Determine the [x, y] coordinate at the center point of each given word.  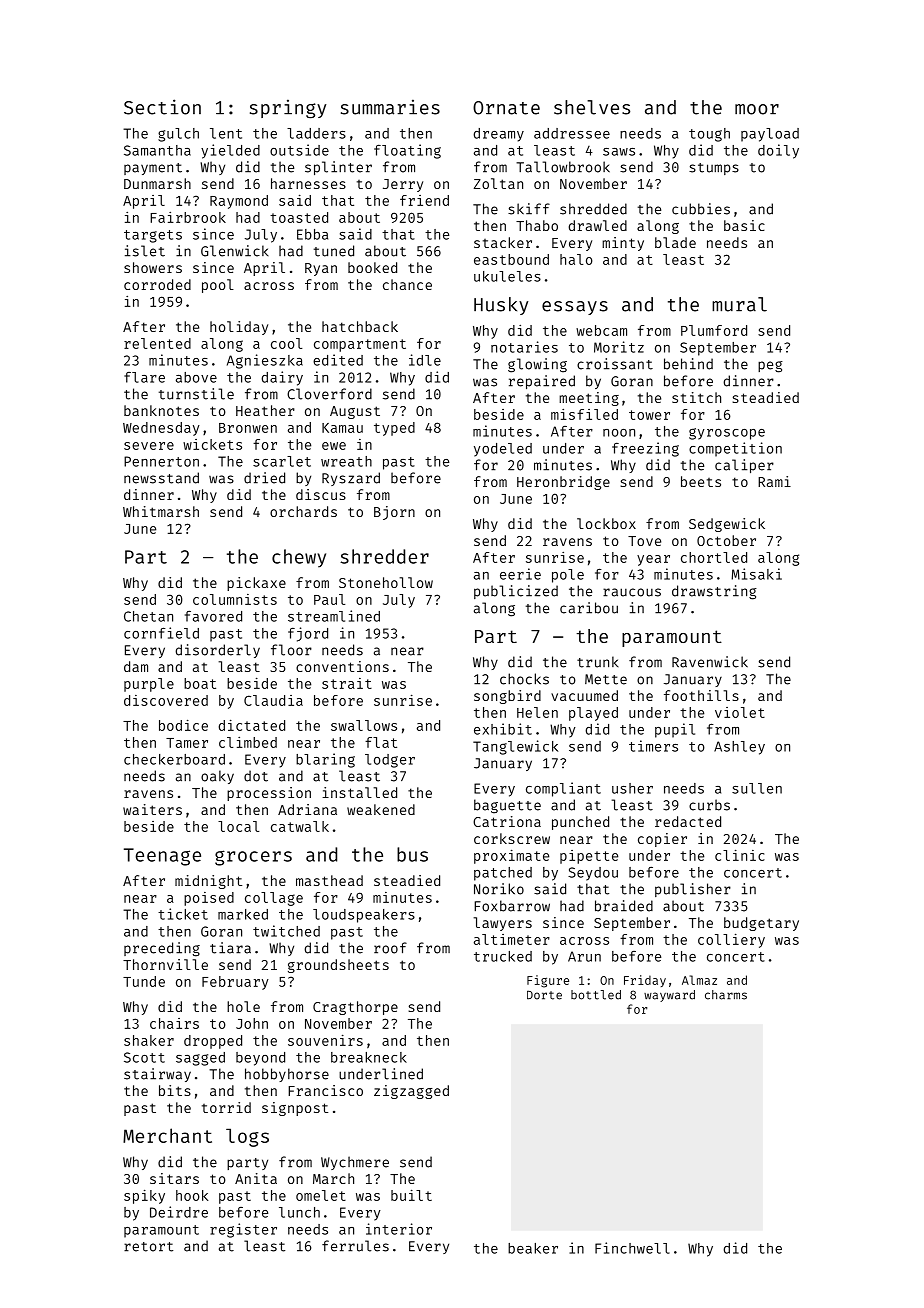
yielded [230, 151]
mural [739, 304]
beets [701, 481]
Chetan [148, 616]
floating [407, 151]
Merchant [167, 1135]
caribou [589, 608]
